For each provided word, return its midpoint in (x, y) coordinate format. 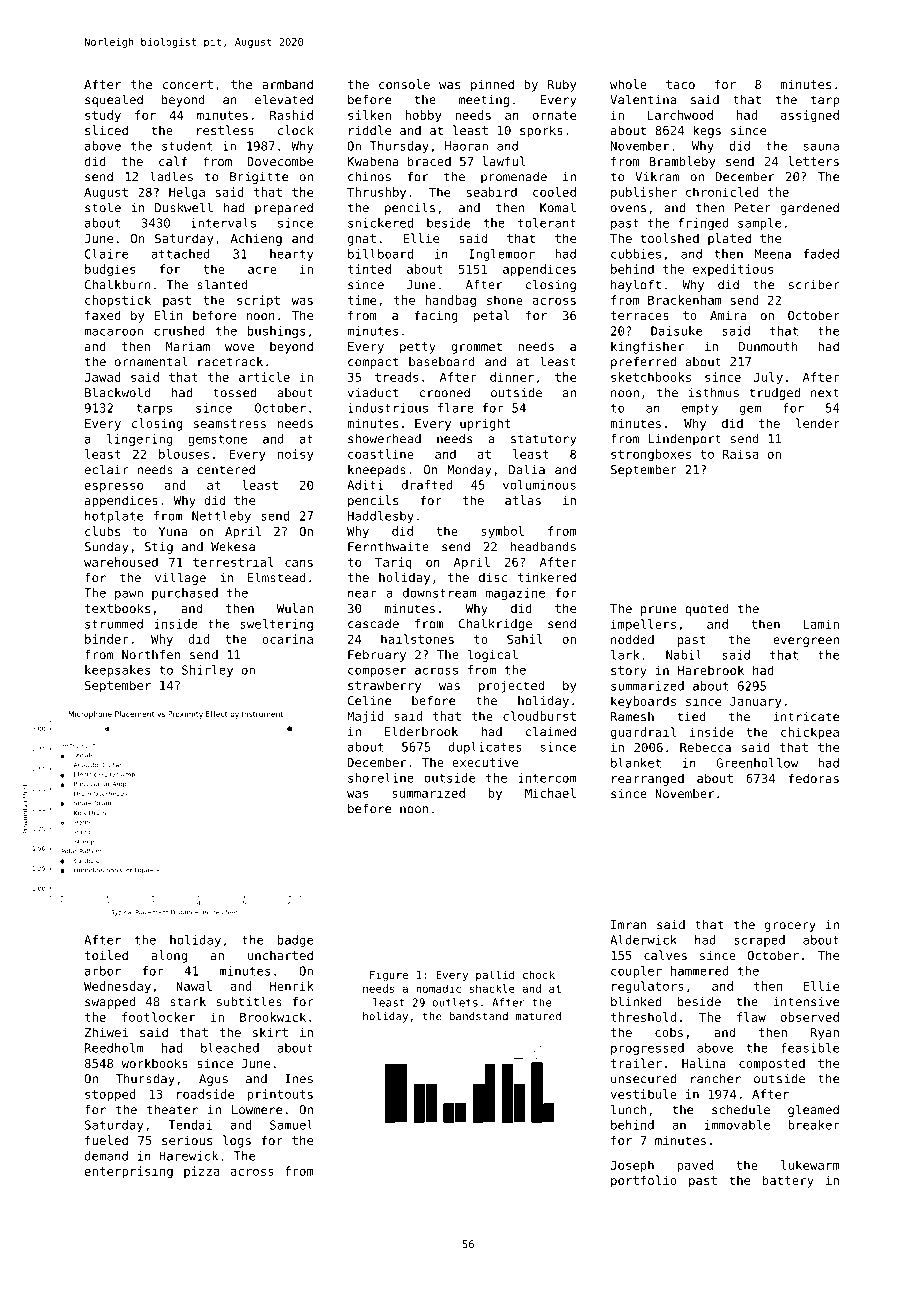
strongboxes (651, 455)
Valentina (643, 99)
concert (188, 84)
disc (493, 577)
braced (429, 161)
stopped (110, 1095)
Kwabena (373, 161)
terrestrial (233, 562)
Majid (365, 717)
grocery (790, 927)
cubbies (636, 254)
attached (180, 254)
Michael (550, 793)
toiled (106, 955)
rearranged (648, 780)
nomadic (438, 988)
